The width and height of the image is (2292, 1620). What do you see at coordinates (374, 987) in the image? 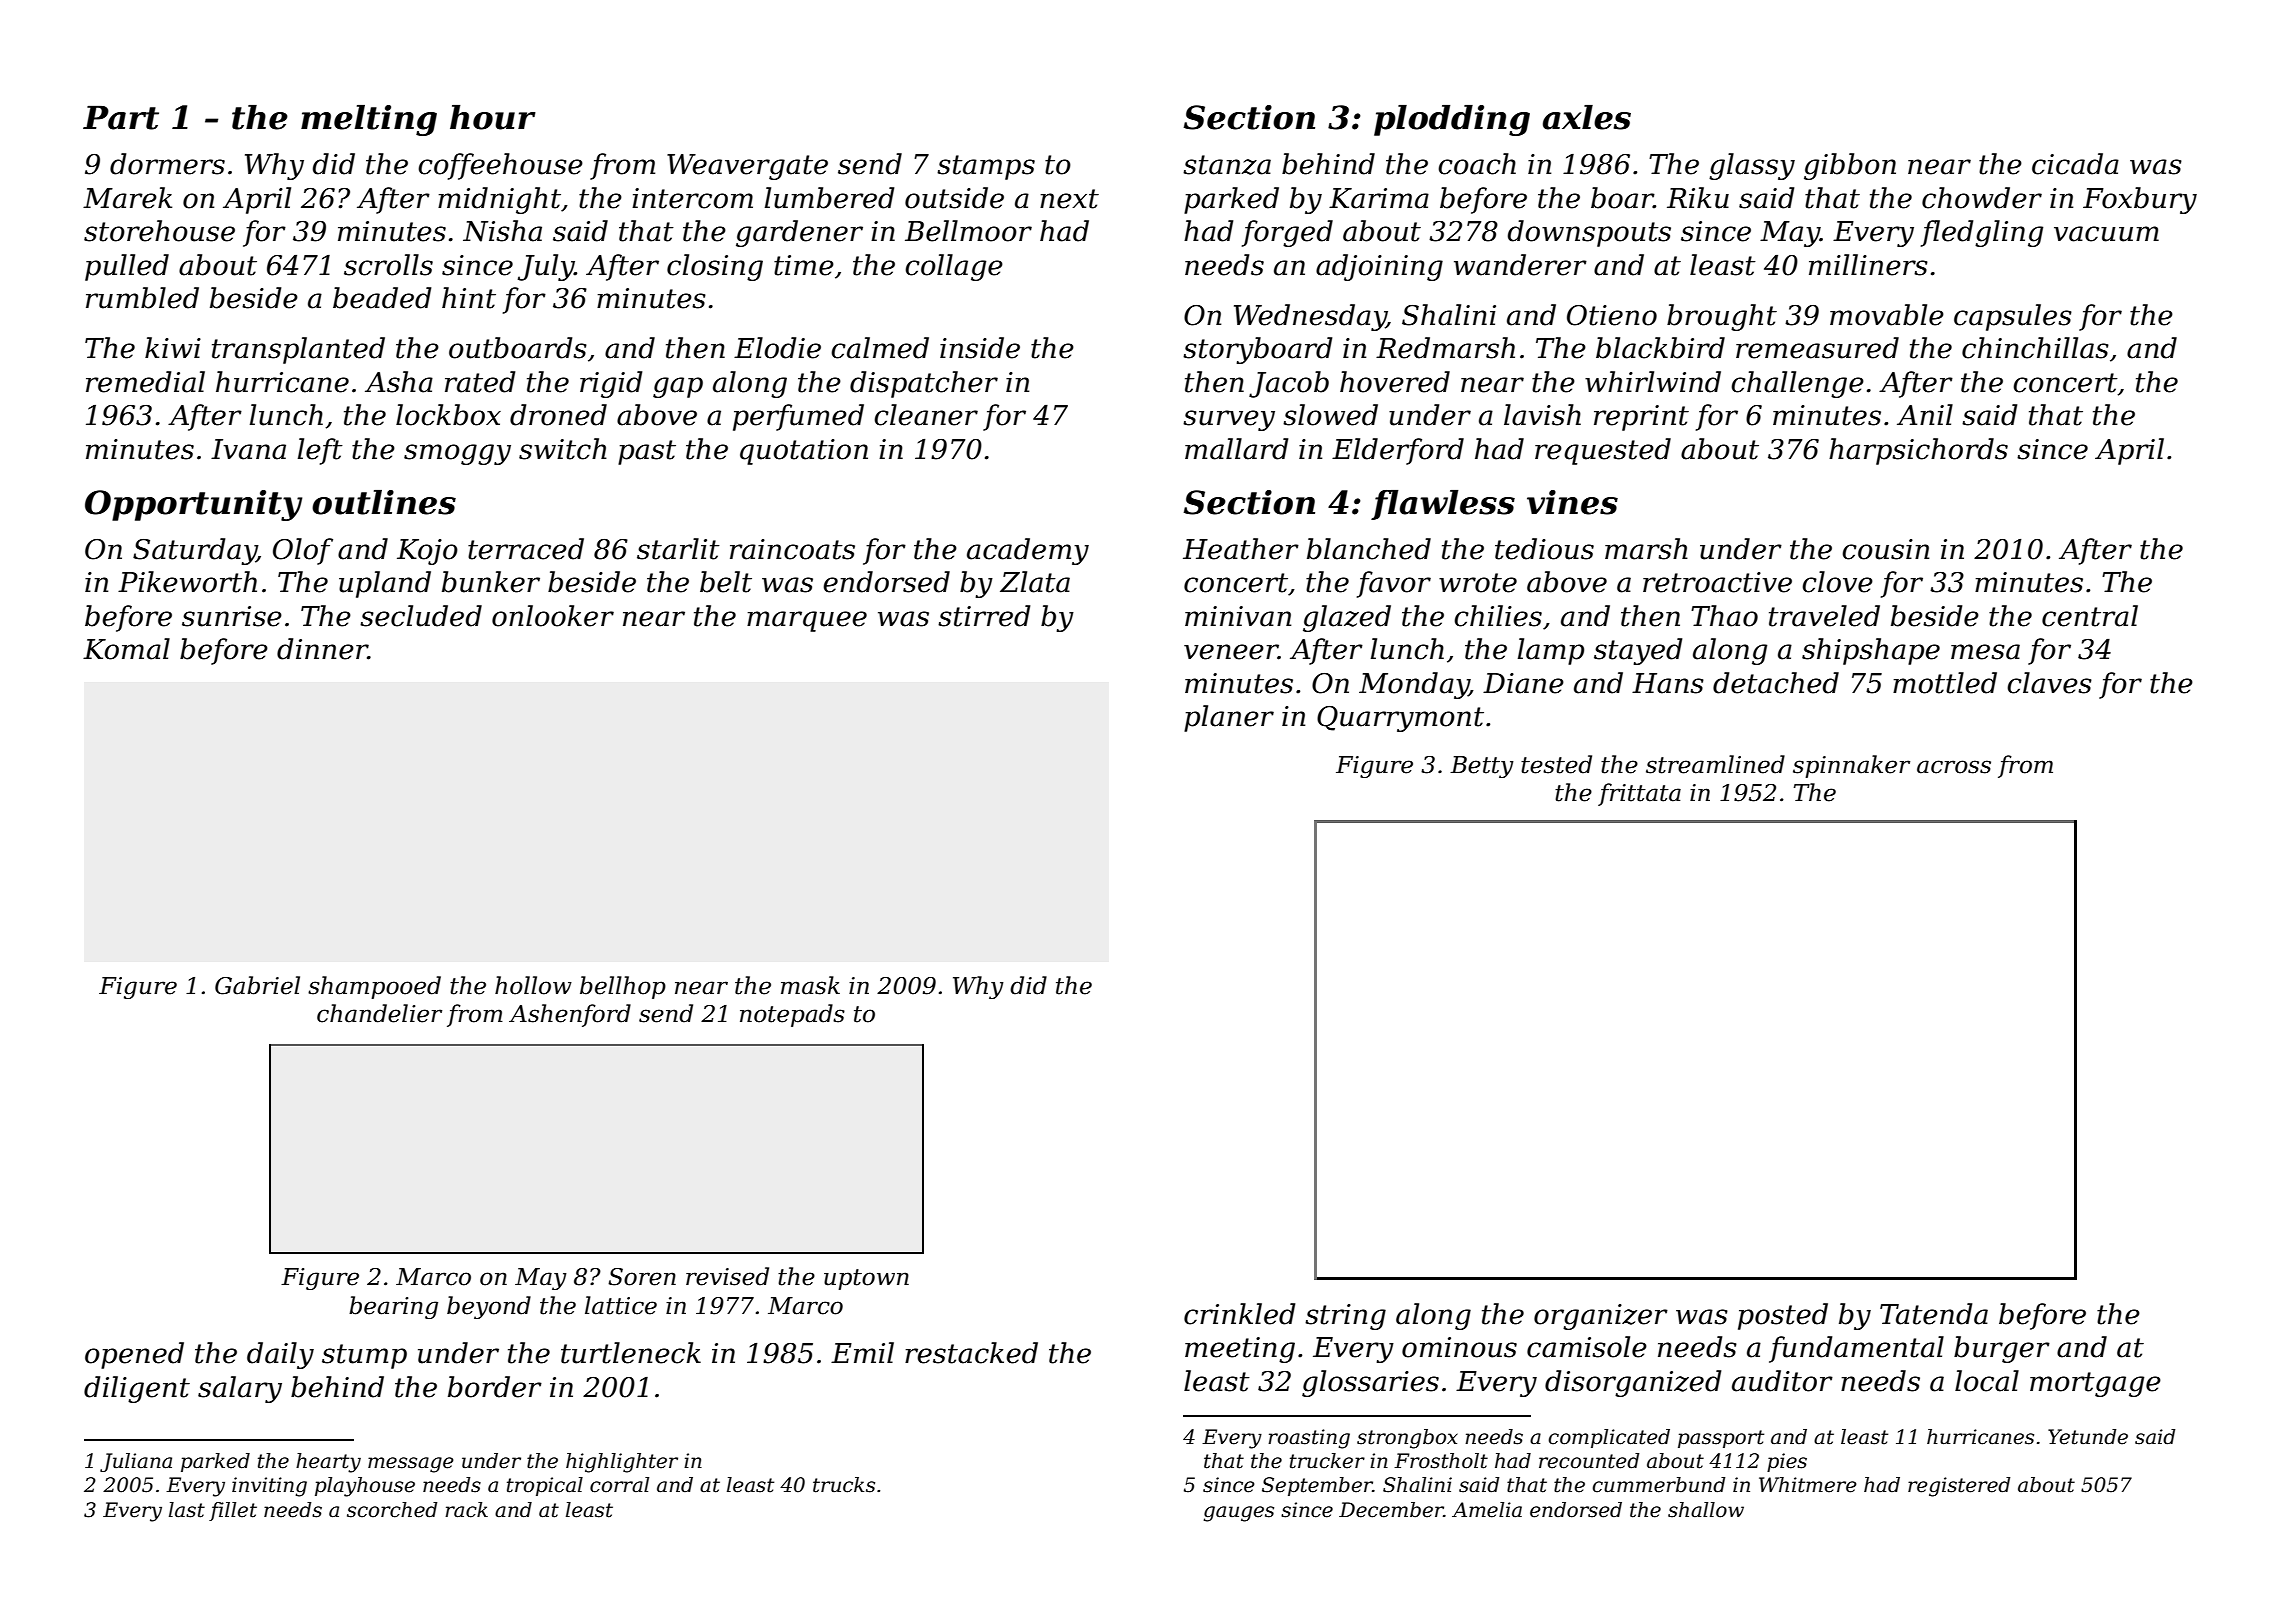
I see `shampooed` at bounding box center [374, 987].
